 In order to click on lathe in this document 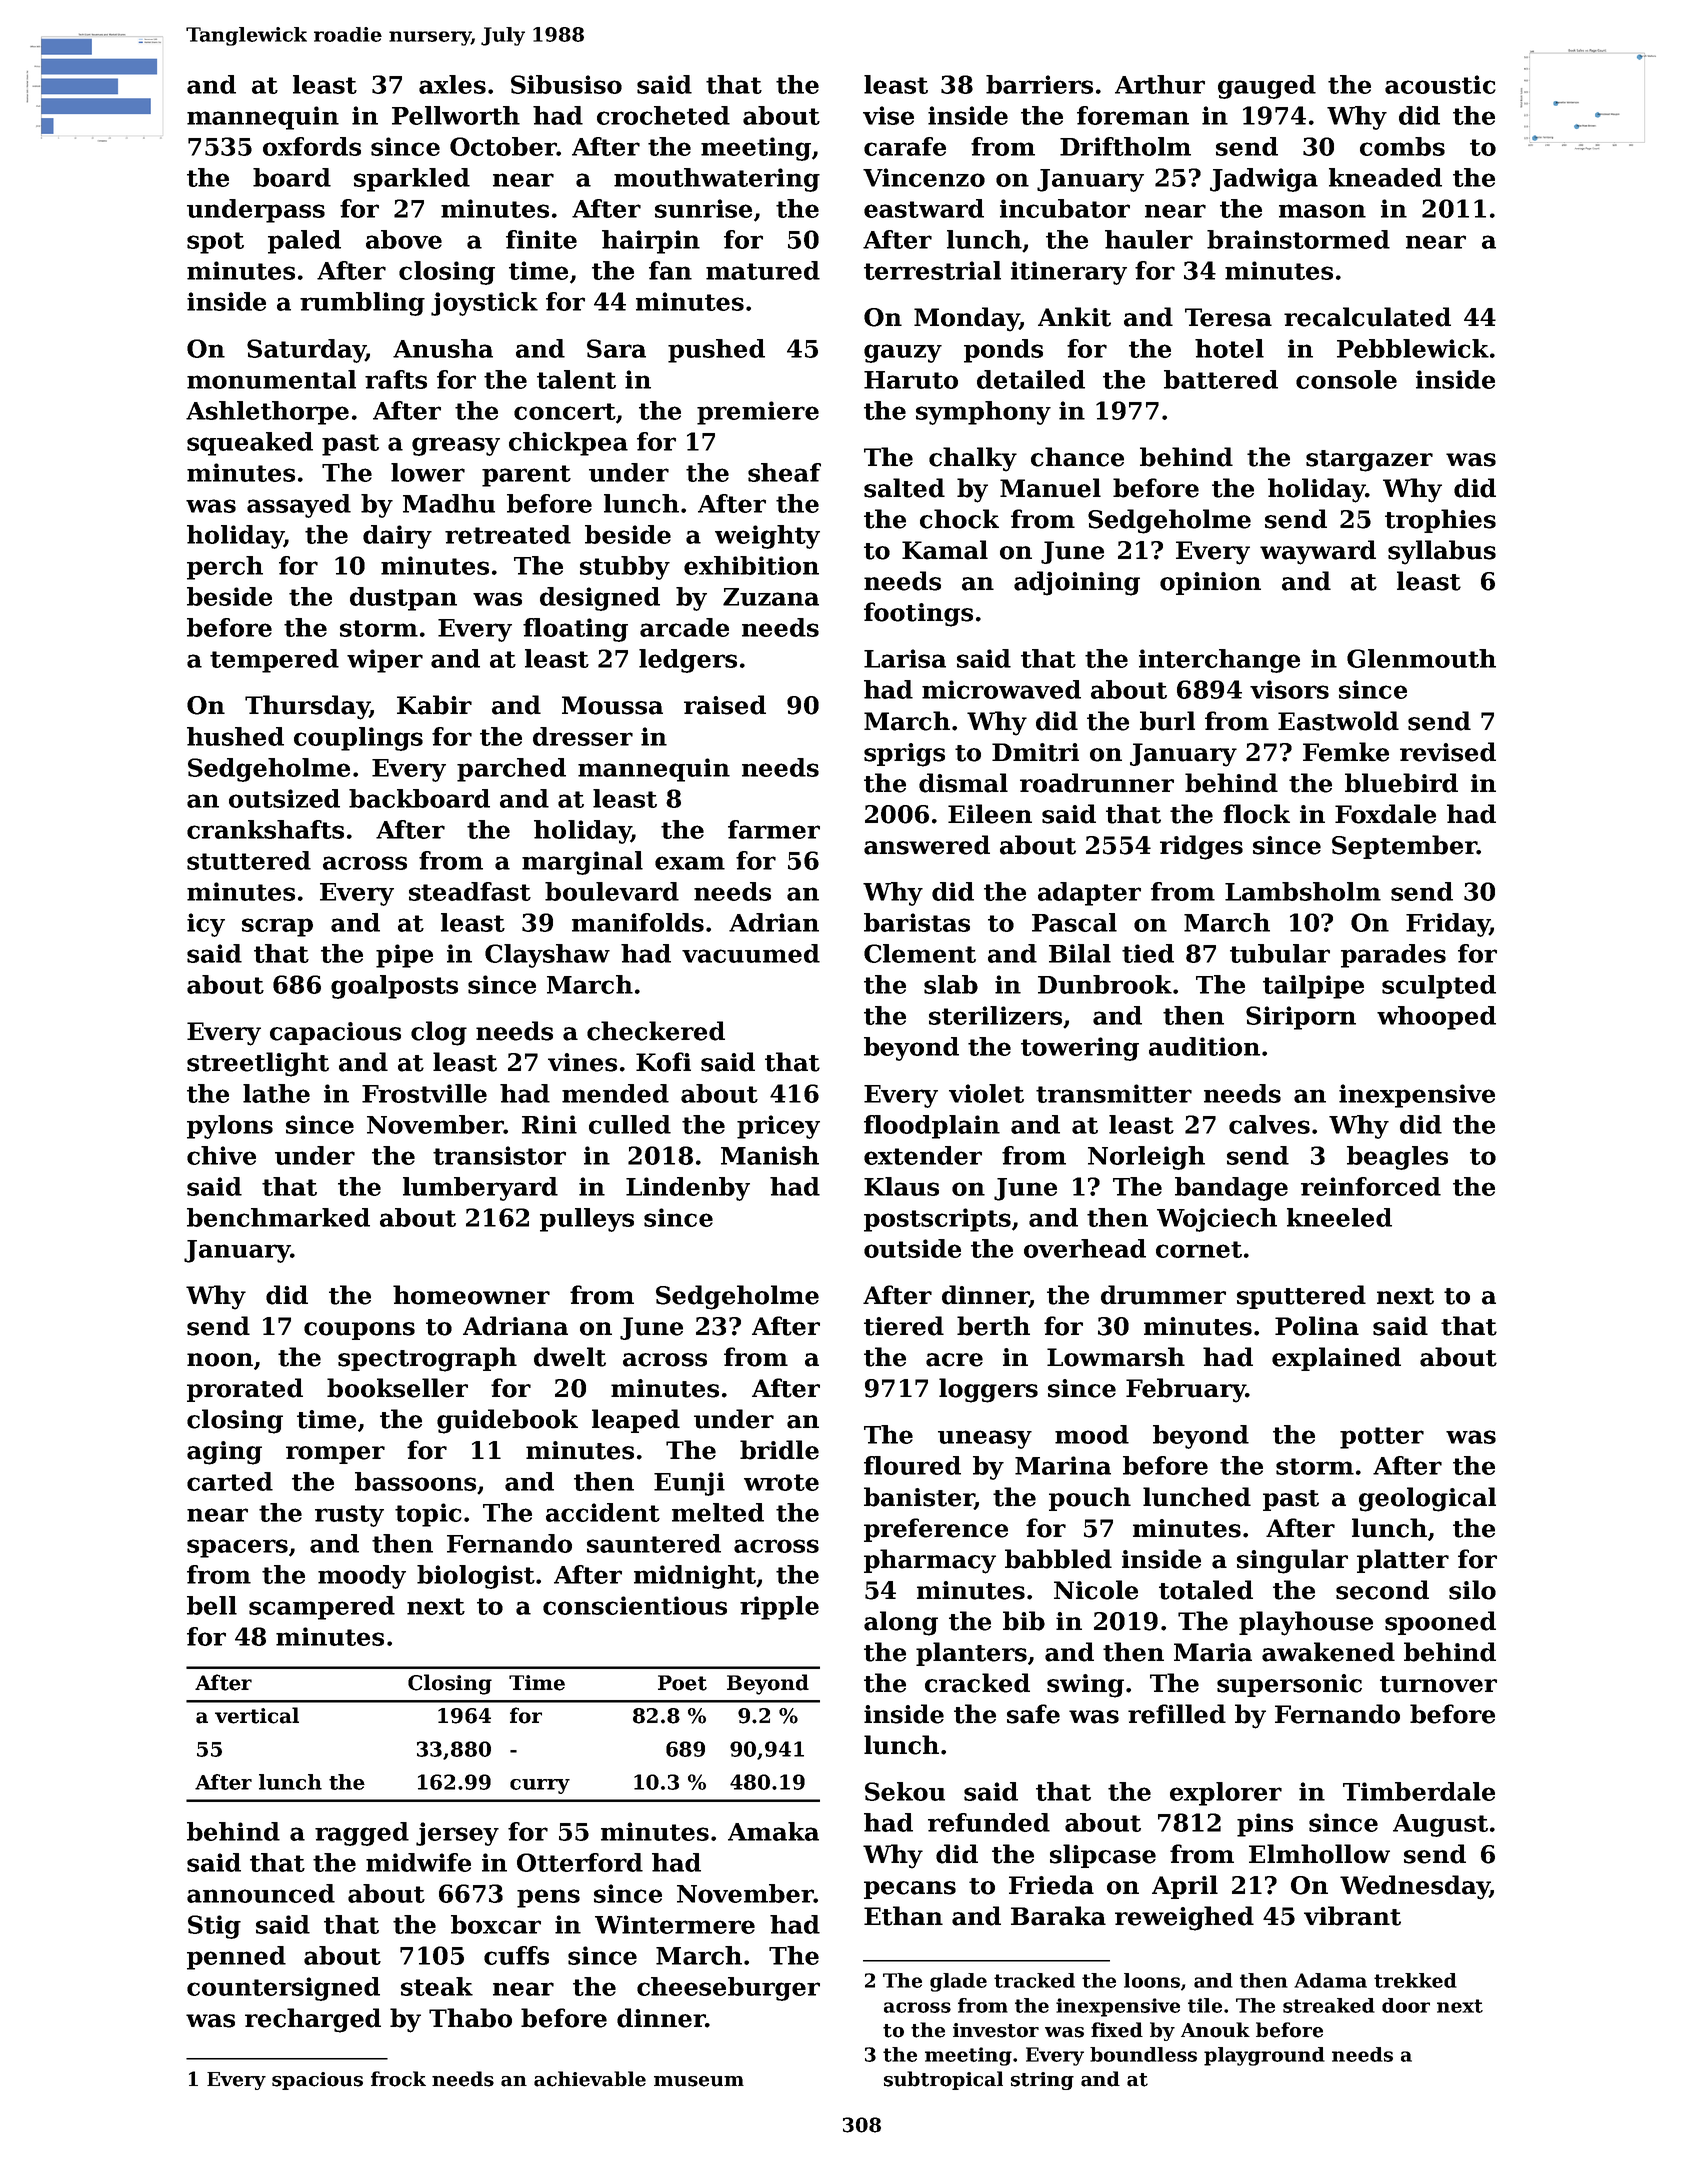, I will do `click(276, 1093)`.
